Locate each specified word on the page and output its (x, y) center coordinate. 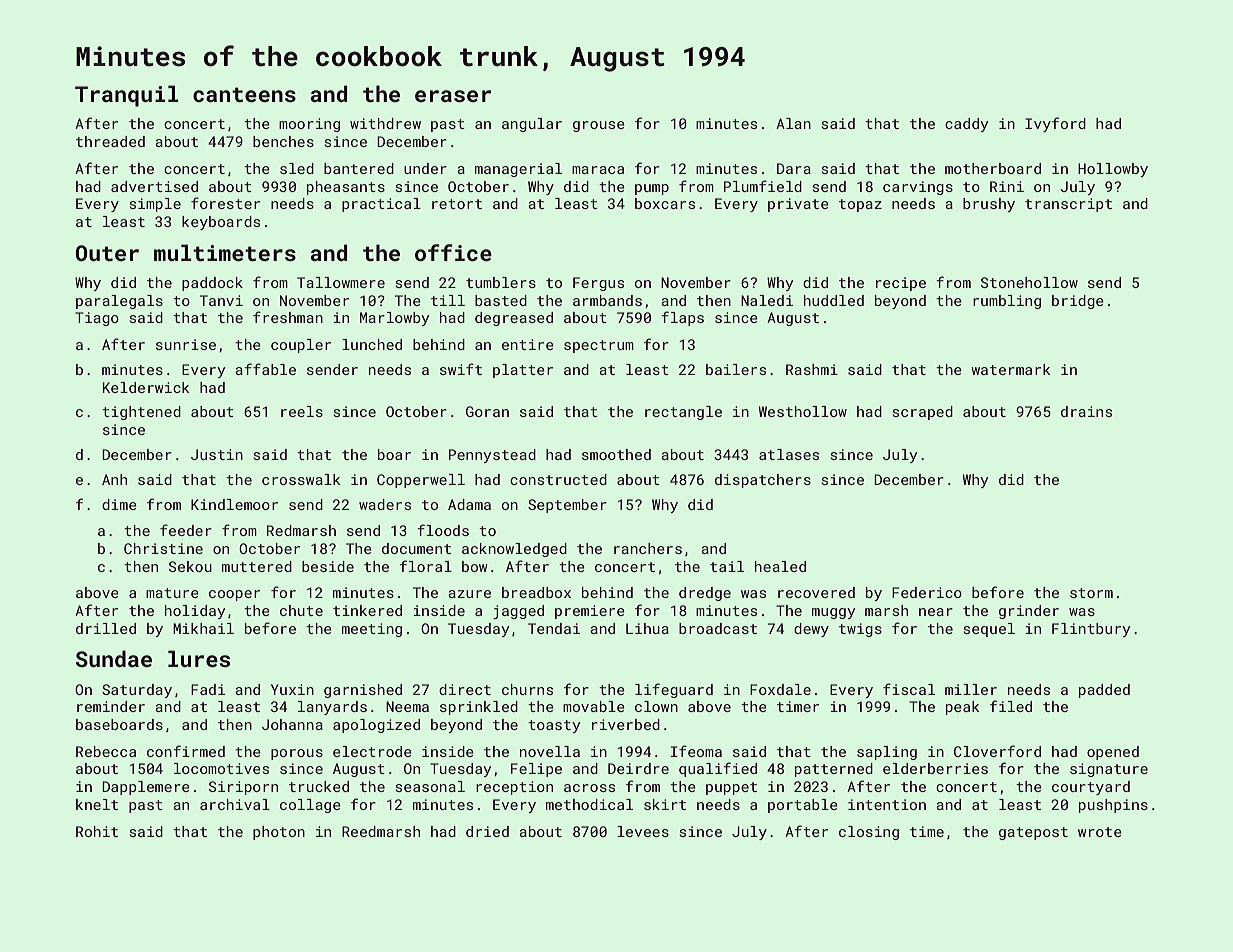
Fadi (208, 689)
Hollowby (1113, 170)
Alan (793, 123)
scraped (922, 413)
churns (527, 689)
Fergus (598, 284)
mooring (309, 125)
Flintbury (1091, 630)
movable (594, 706)
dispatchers (763, 481)
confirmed (186, 751)
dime (119, 504)
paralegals (119, 302)
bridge (1078, 302)
